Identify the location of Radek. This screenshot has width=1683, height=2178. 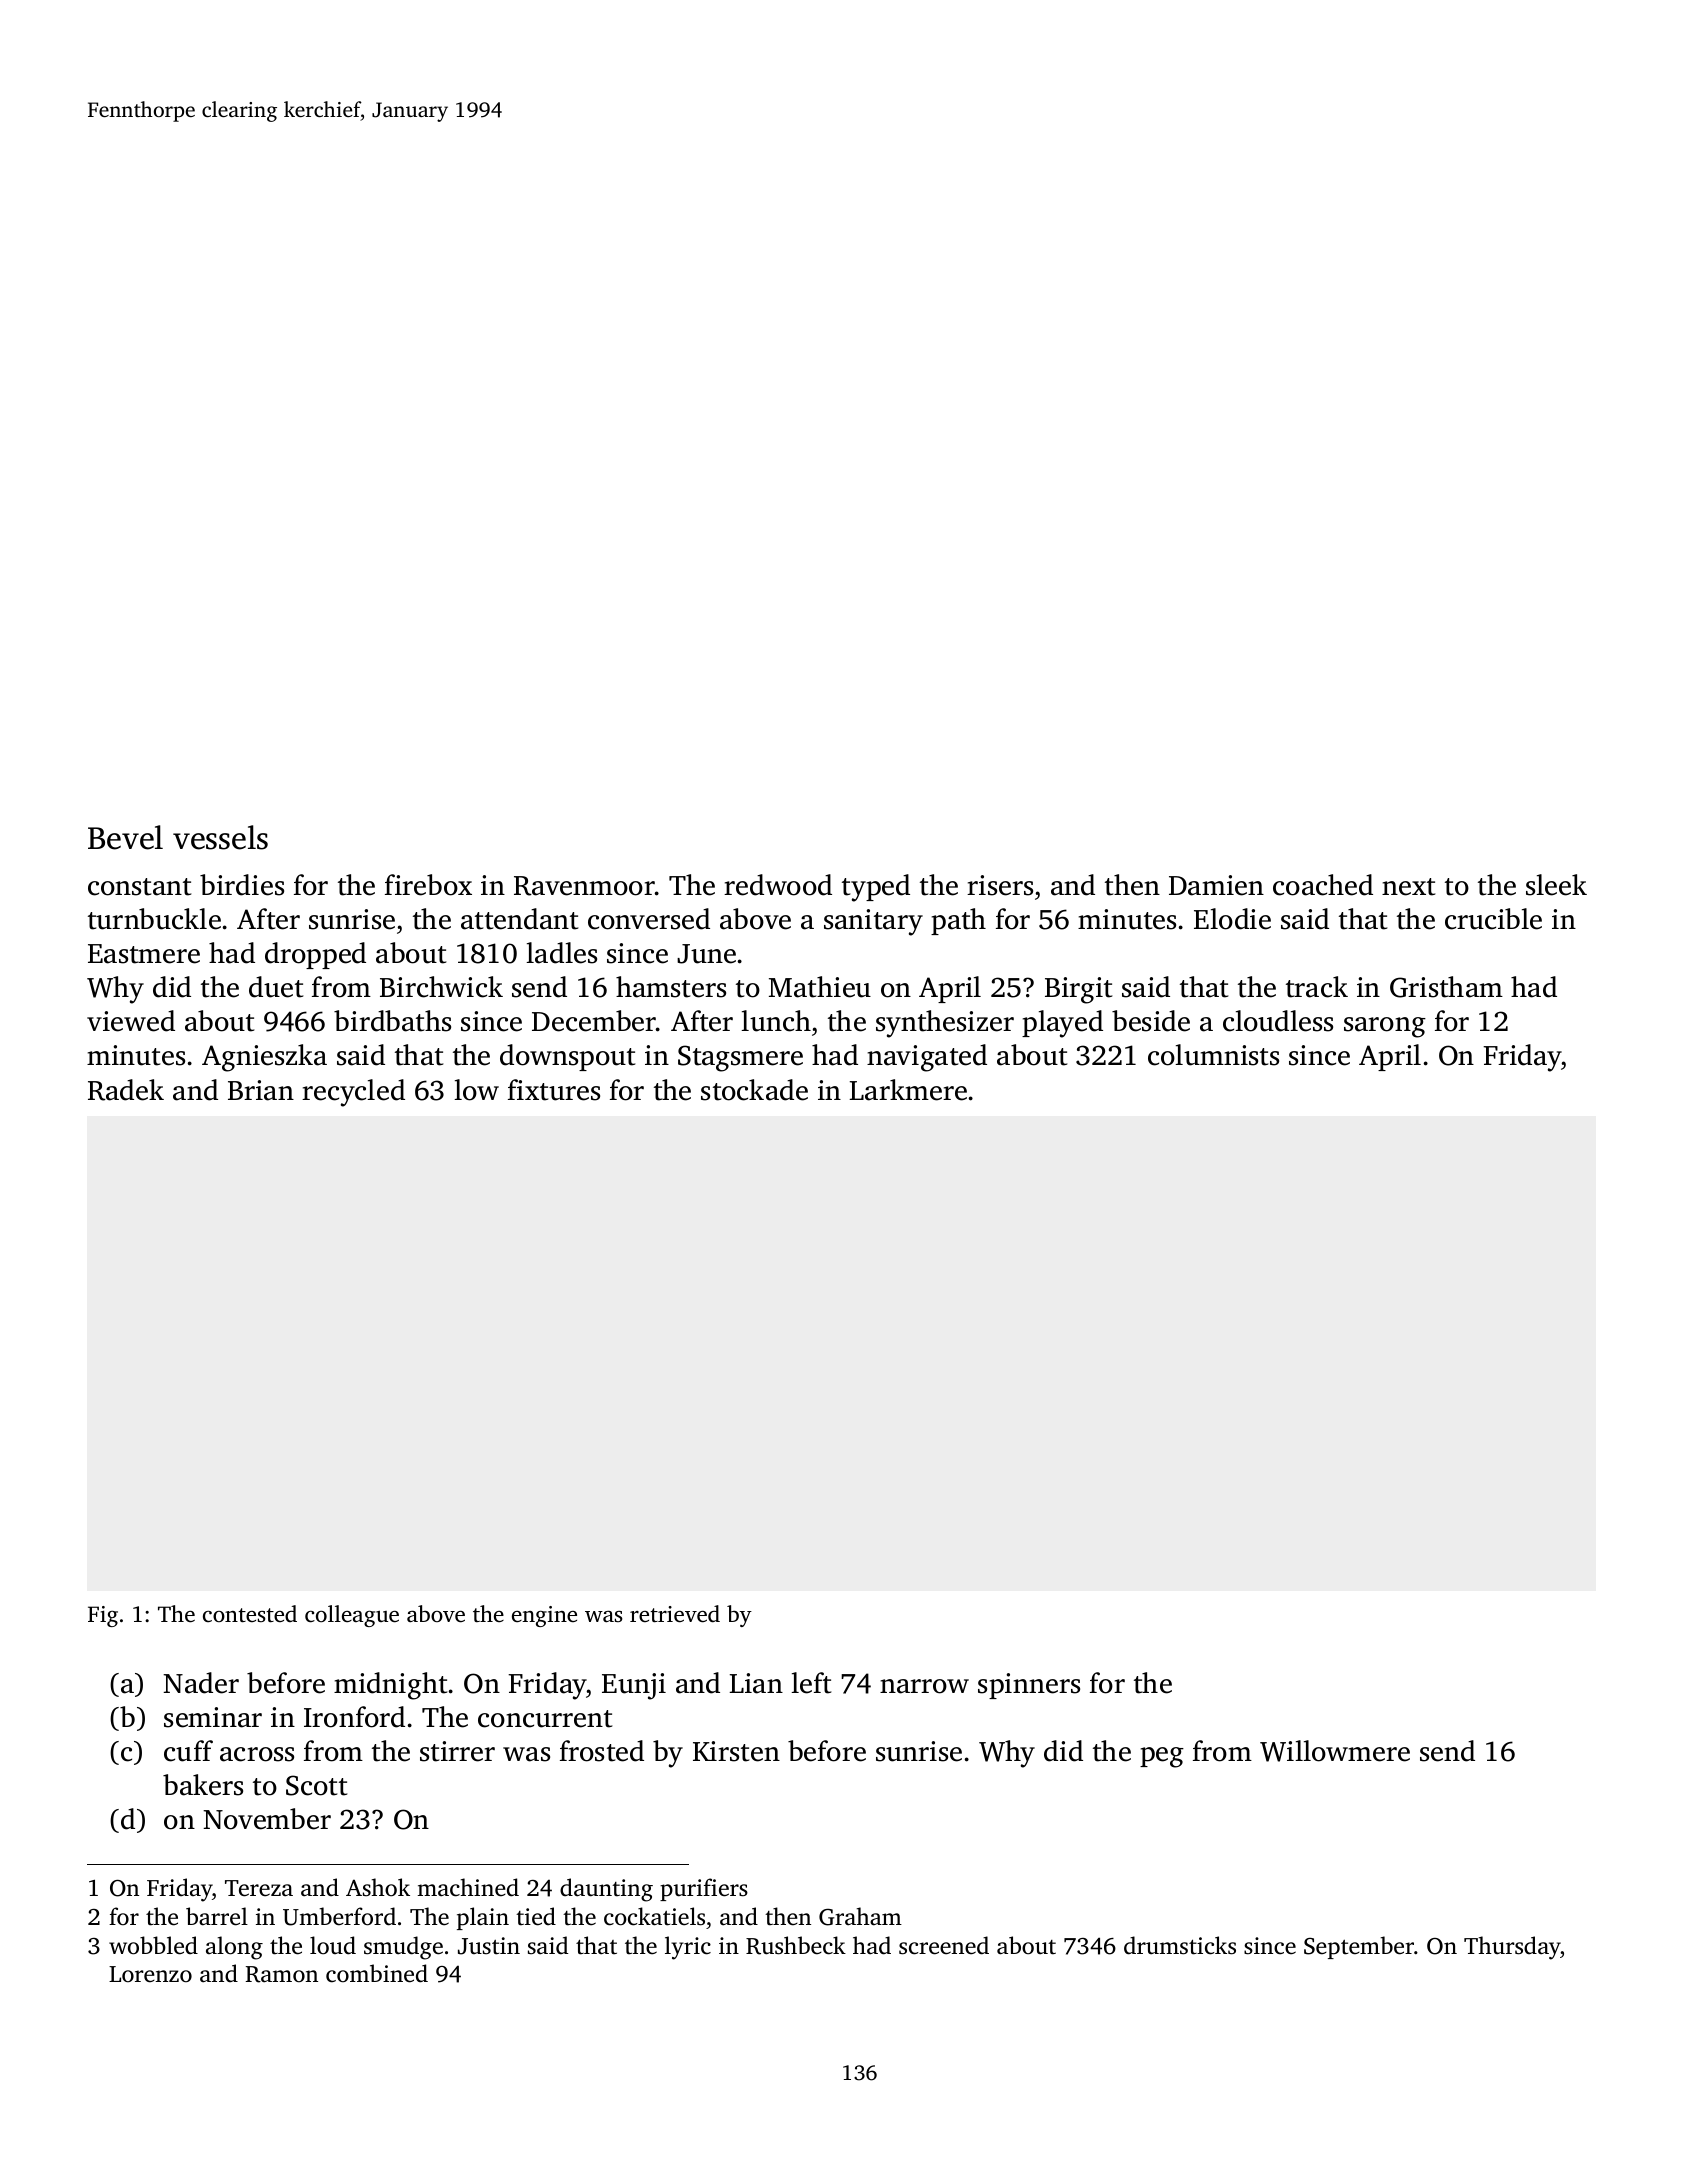
(126, 1090).
